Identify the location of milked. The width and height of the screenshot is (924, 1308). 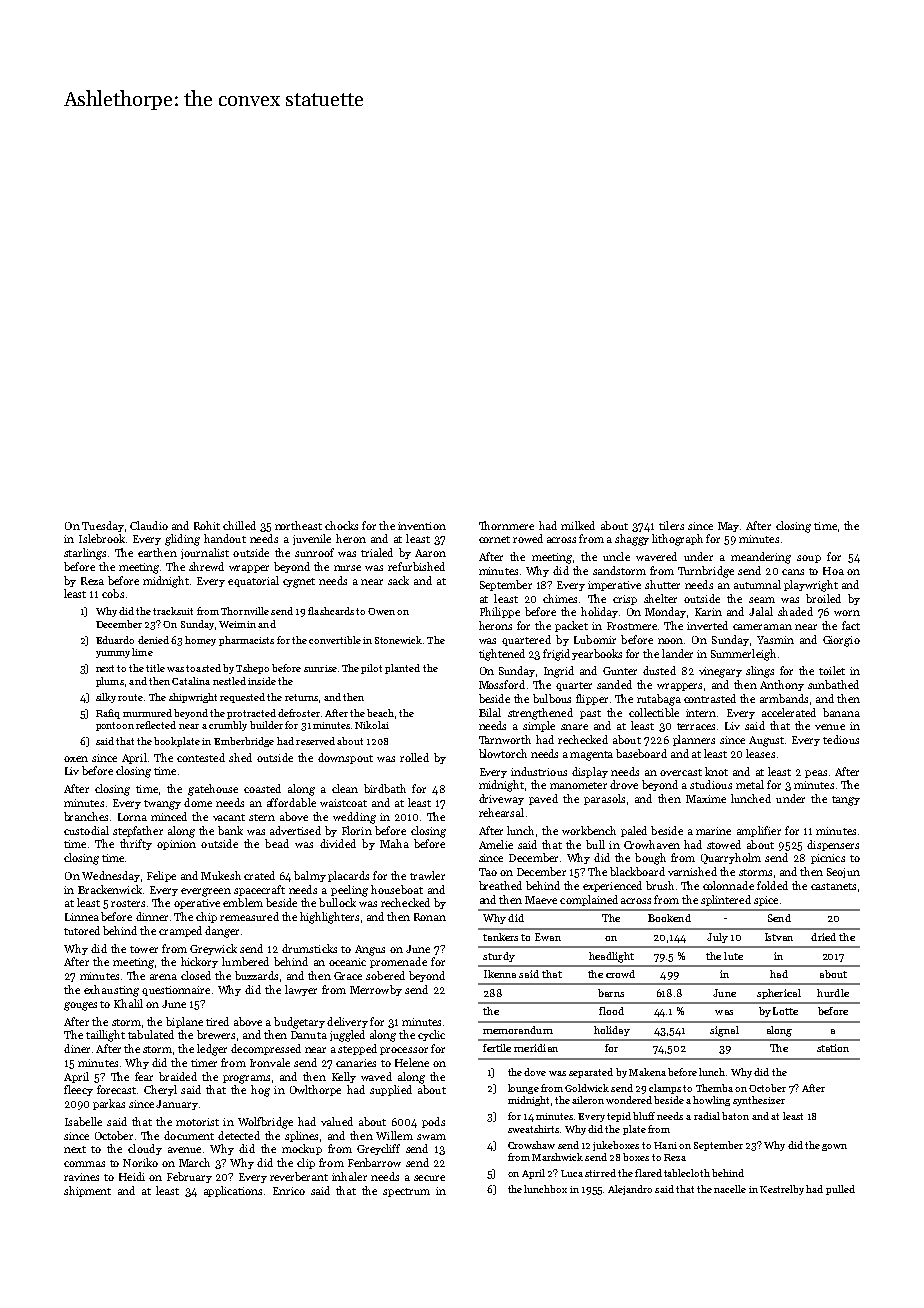
(578, 525).
